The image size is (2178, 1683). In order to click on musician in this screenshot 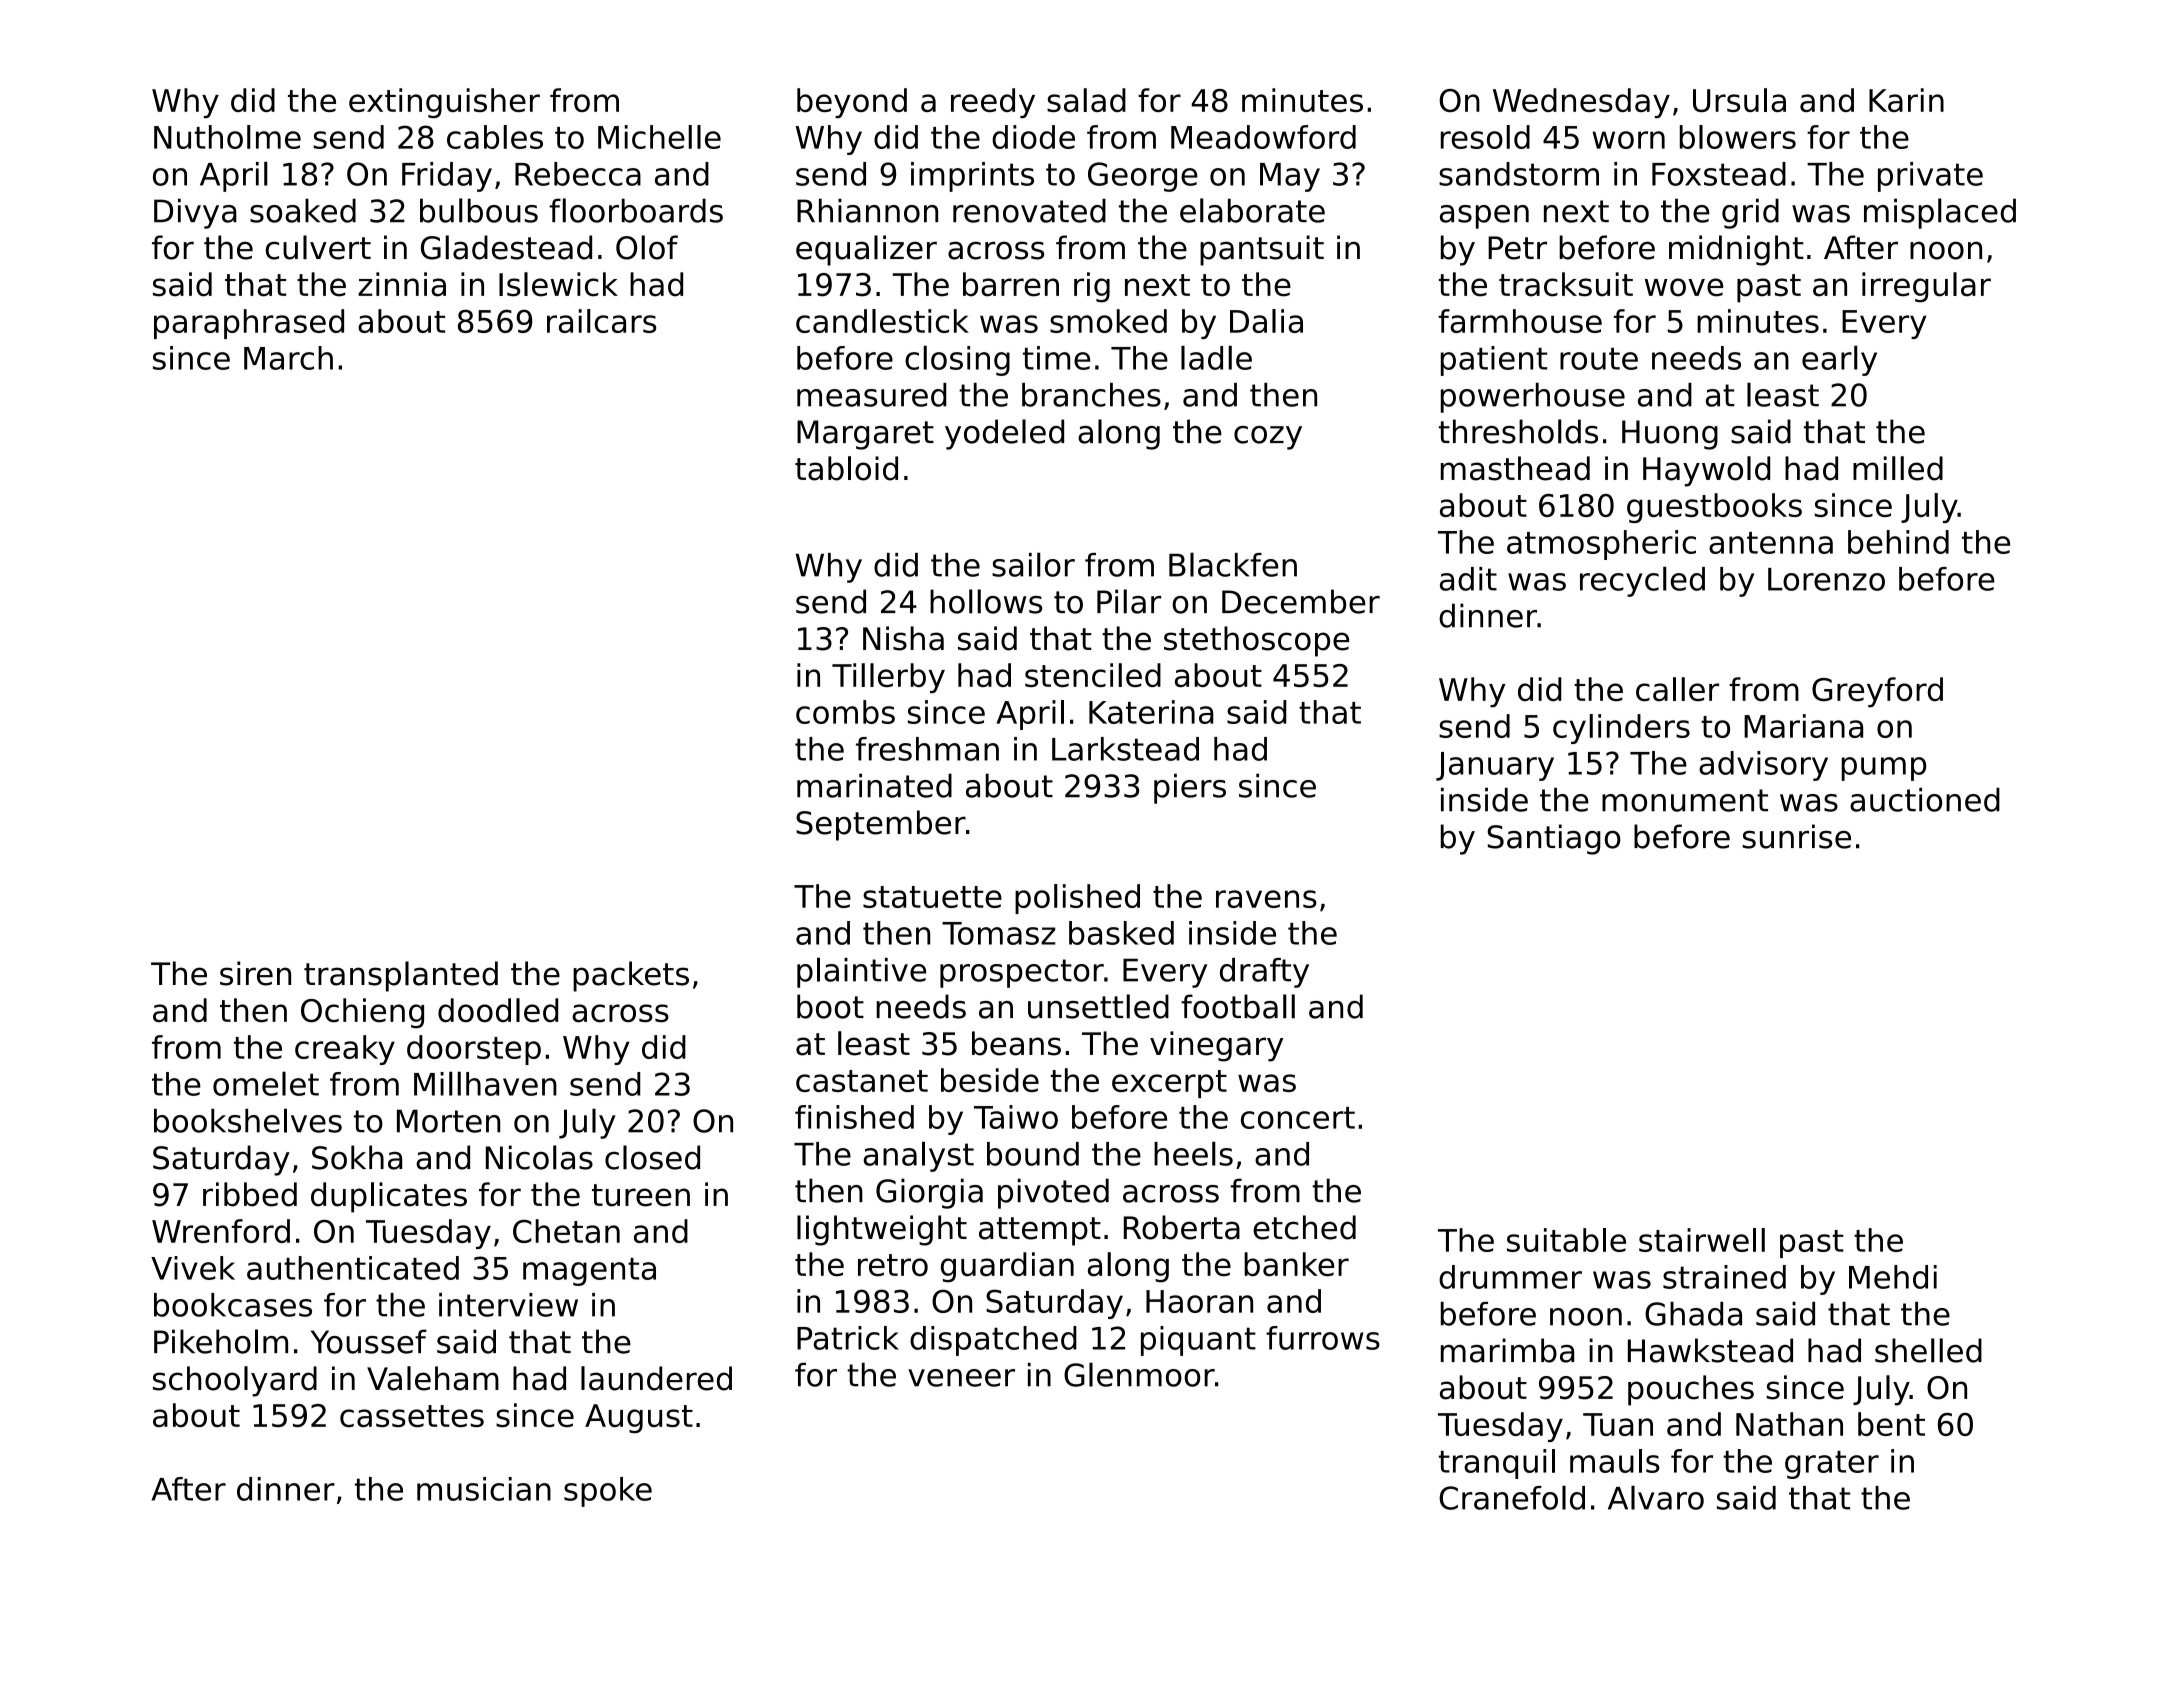, I will do `click(484, 1489)`.
